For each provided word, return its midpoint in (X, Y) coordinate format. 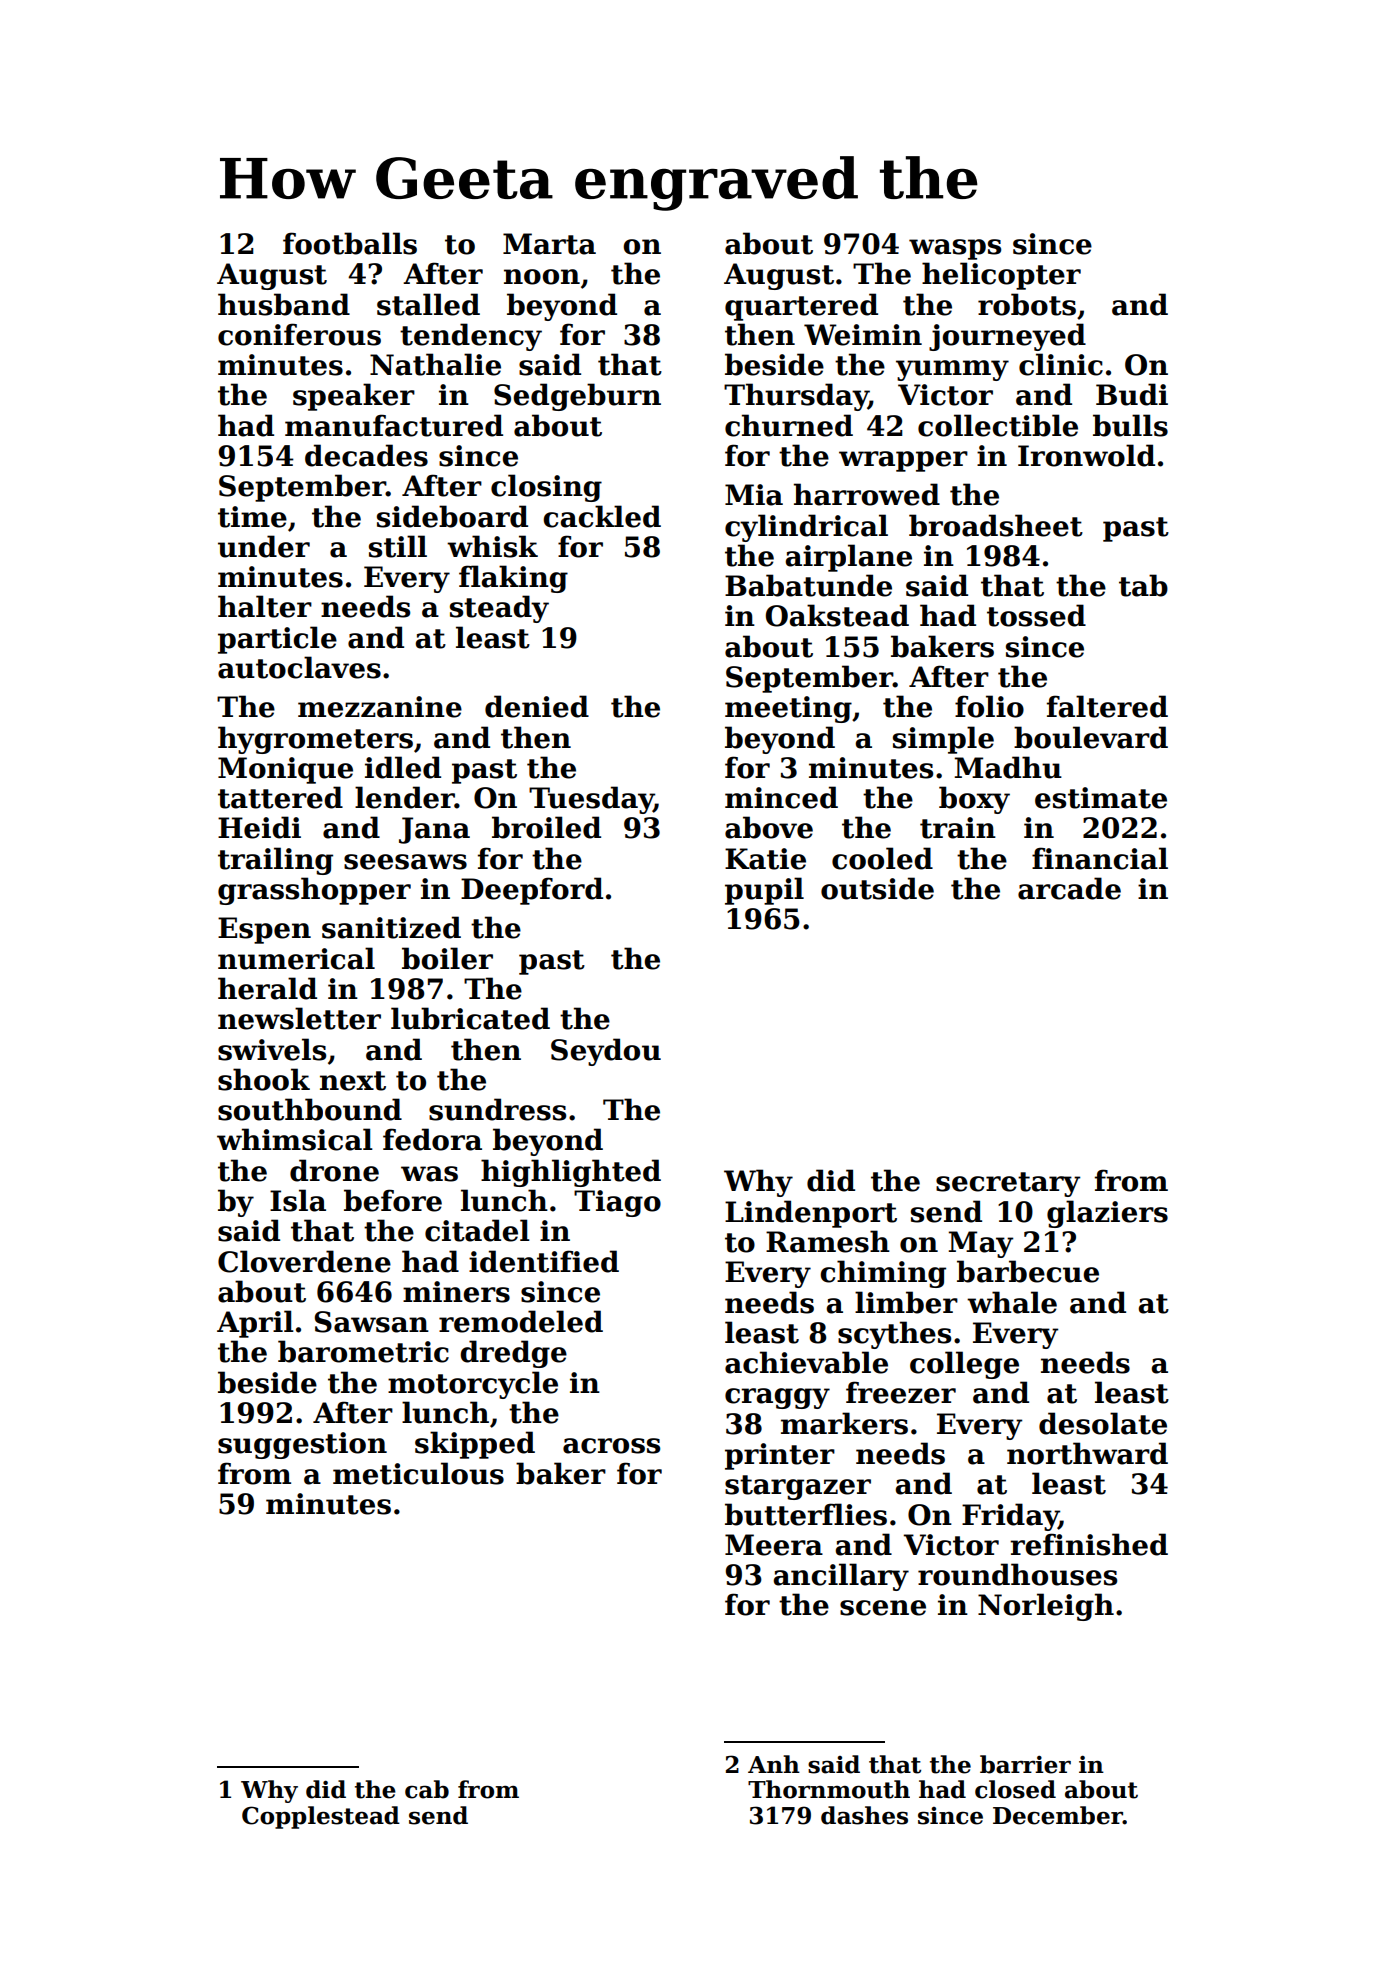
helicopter (1001, 276)
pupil (764, 891)
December (1058, 1815)
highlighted (571, 1173)
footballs (350, 243)
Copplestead (321, 1817)
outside (877, 888)
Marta (549, 244)
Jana (434, 830)
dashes (864, 1815)
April (255, 1324)
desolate (1103, 1423)
